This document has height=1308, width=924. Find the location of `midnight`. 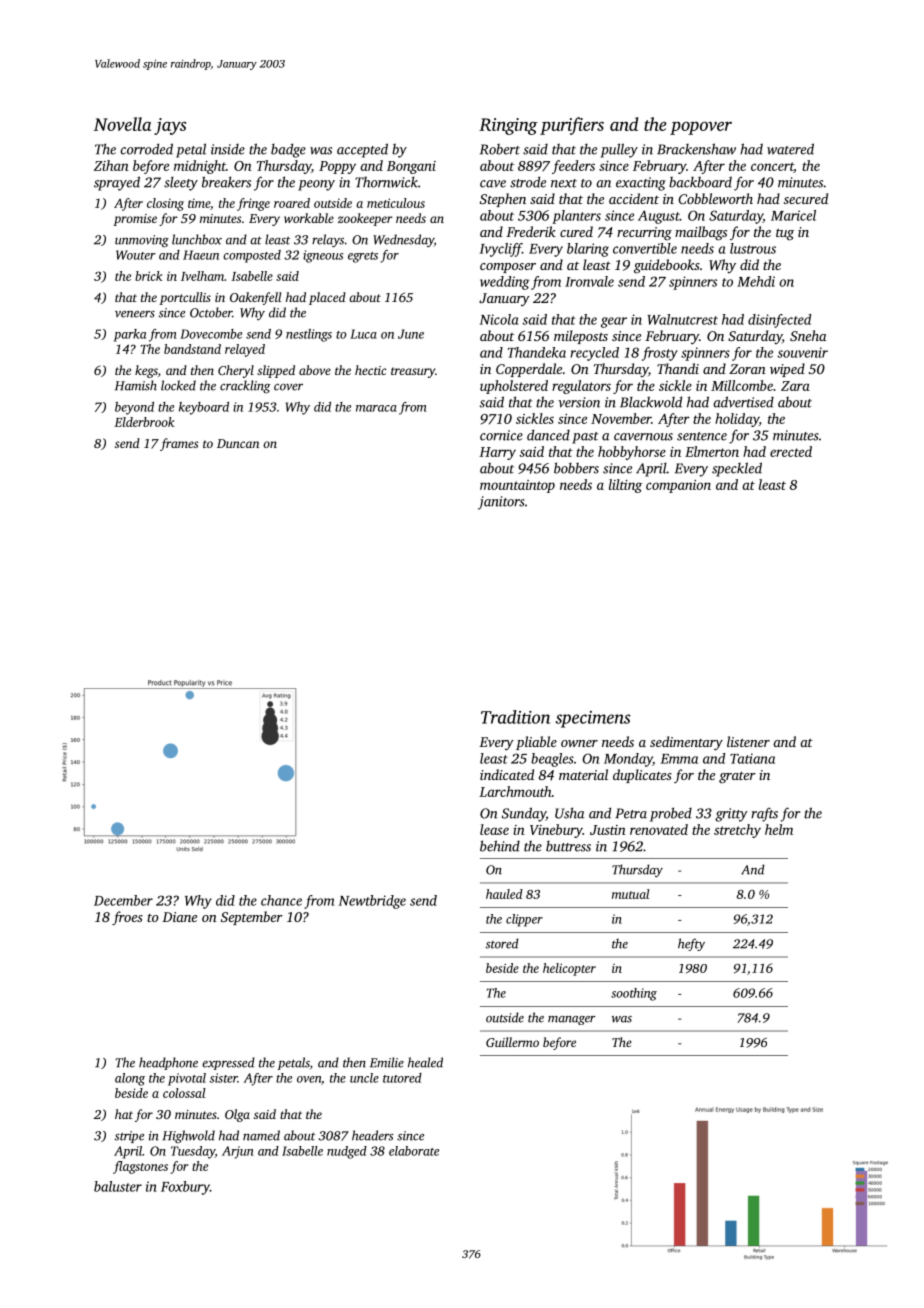

midnight is located at coordinates (200, 167).
